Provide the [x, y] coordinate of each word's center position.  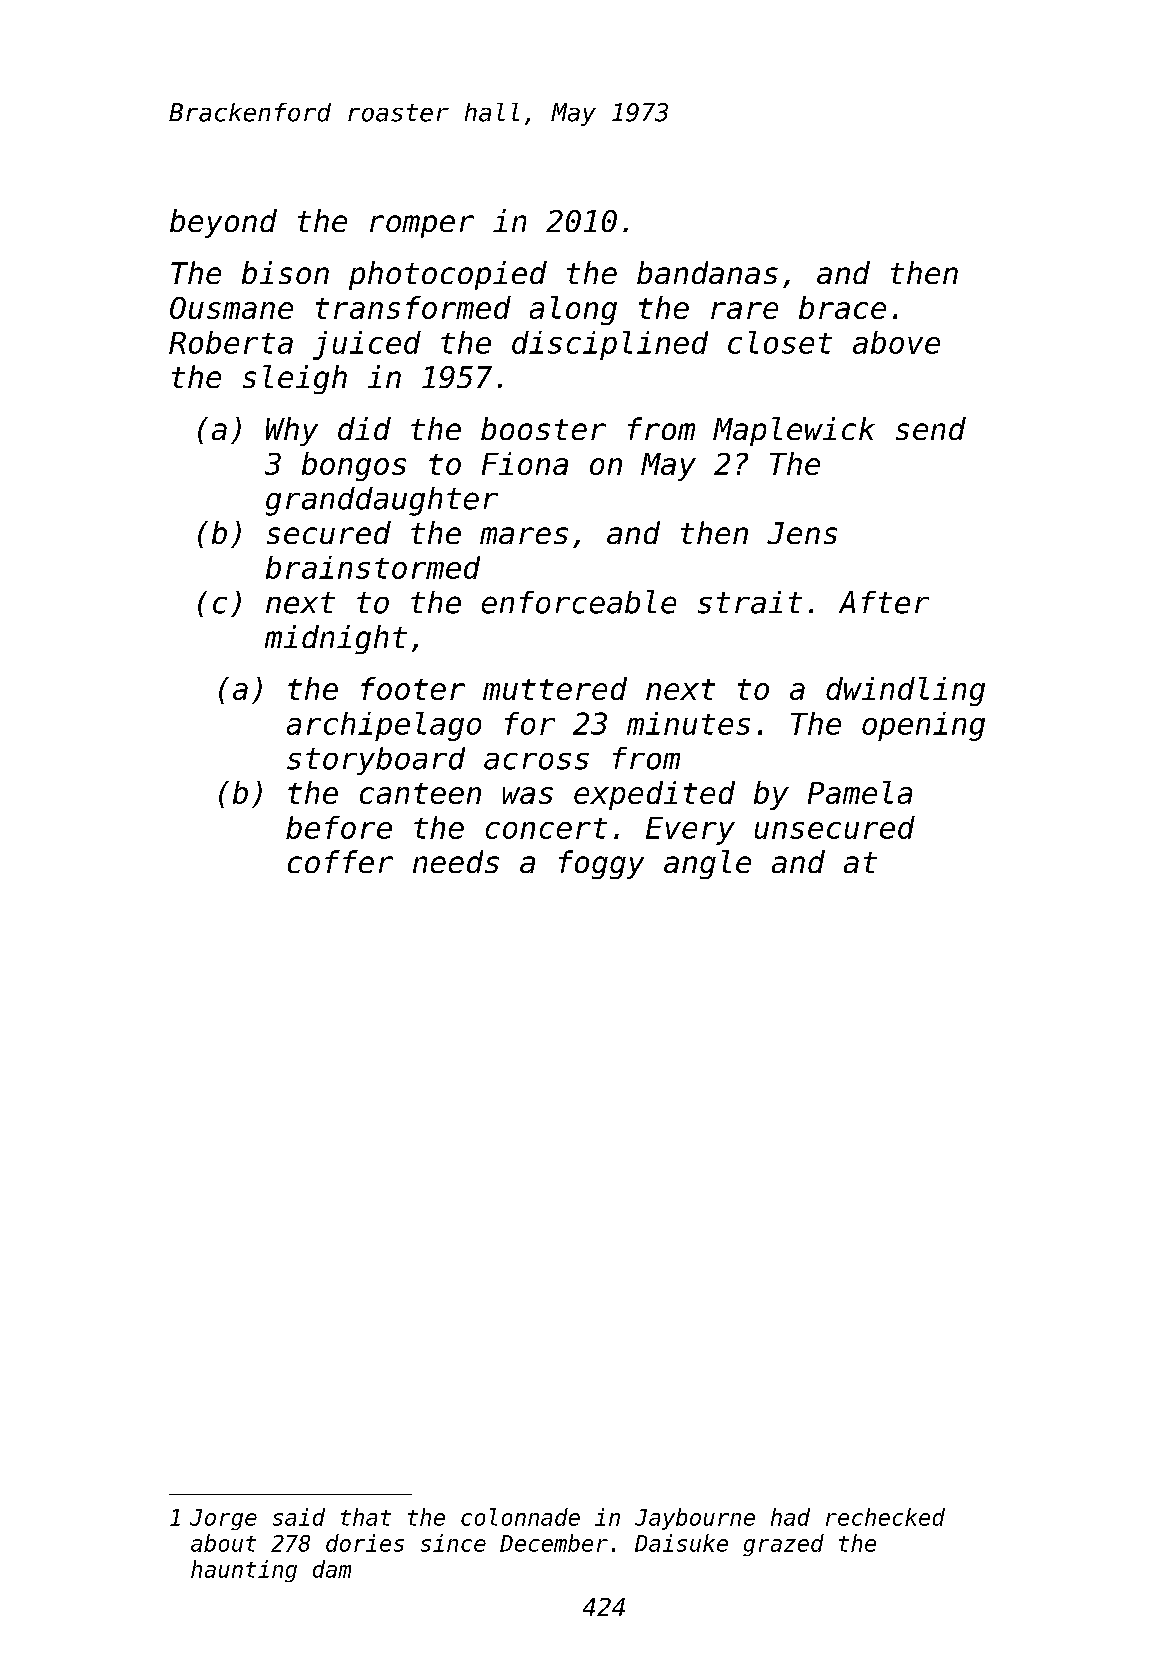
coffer [340, 861]
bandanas [707, 272]
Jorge [223, 1519]
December [554, 1543]
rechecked [885, 1517]
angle [707, 864]
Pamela [860, 792]
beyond [223, 223]
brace [842, 307]
